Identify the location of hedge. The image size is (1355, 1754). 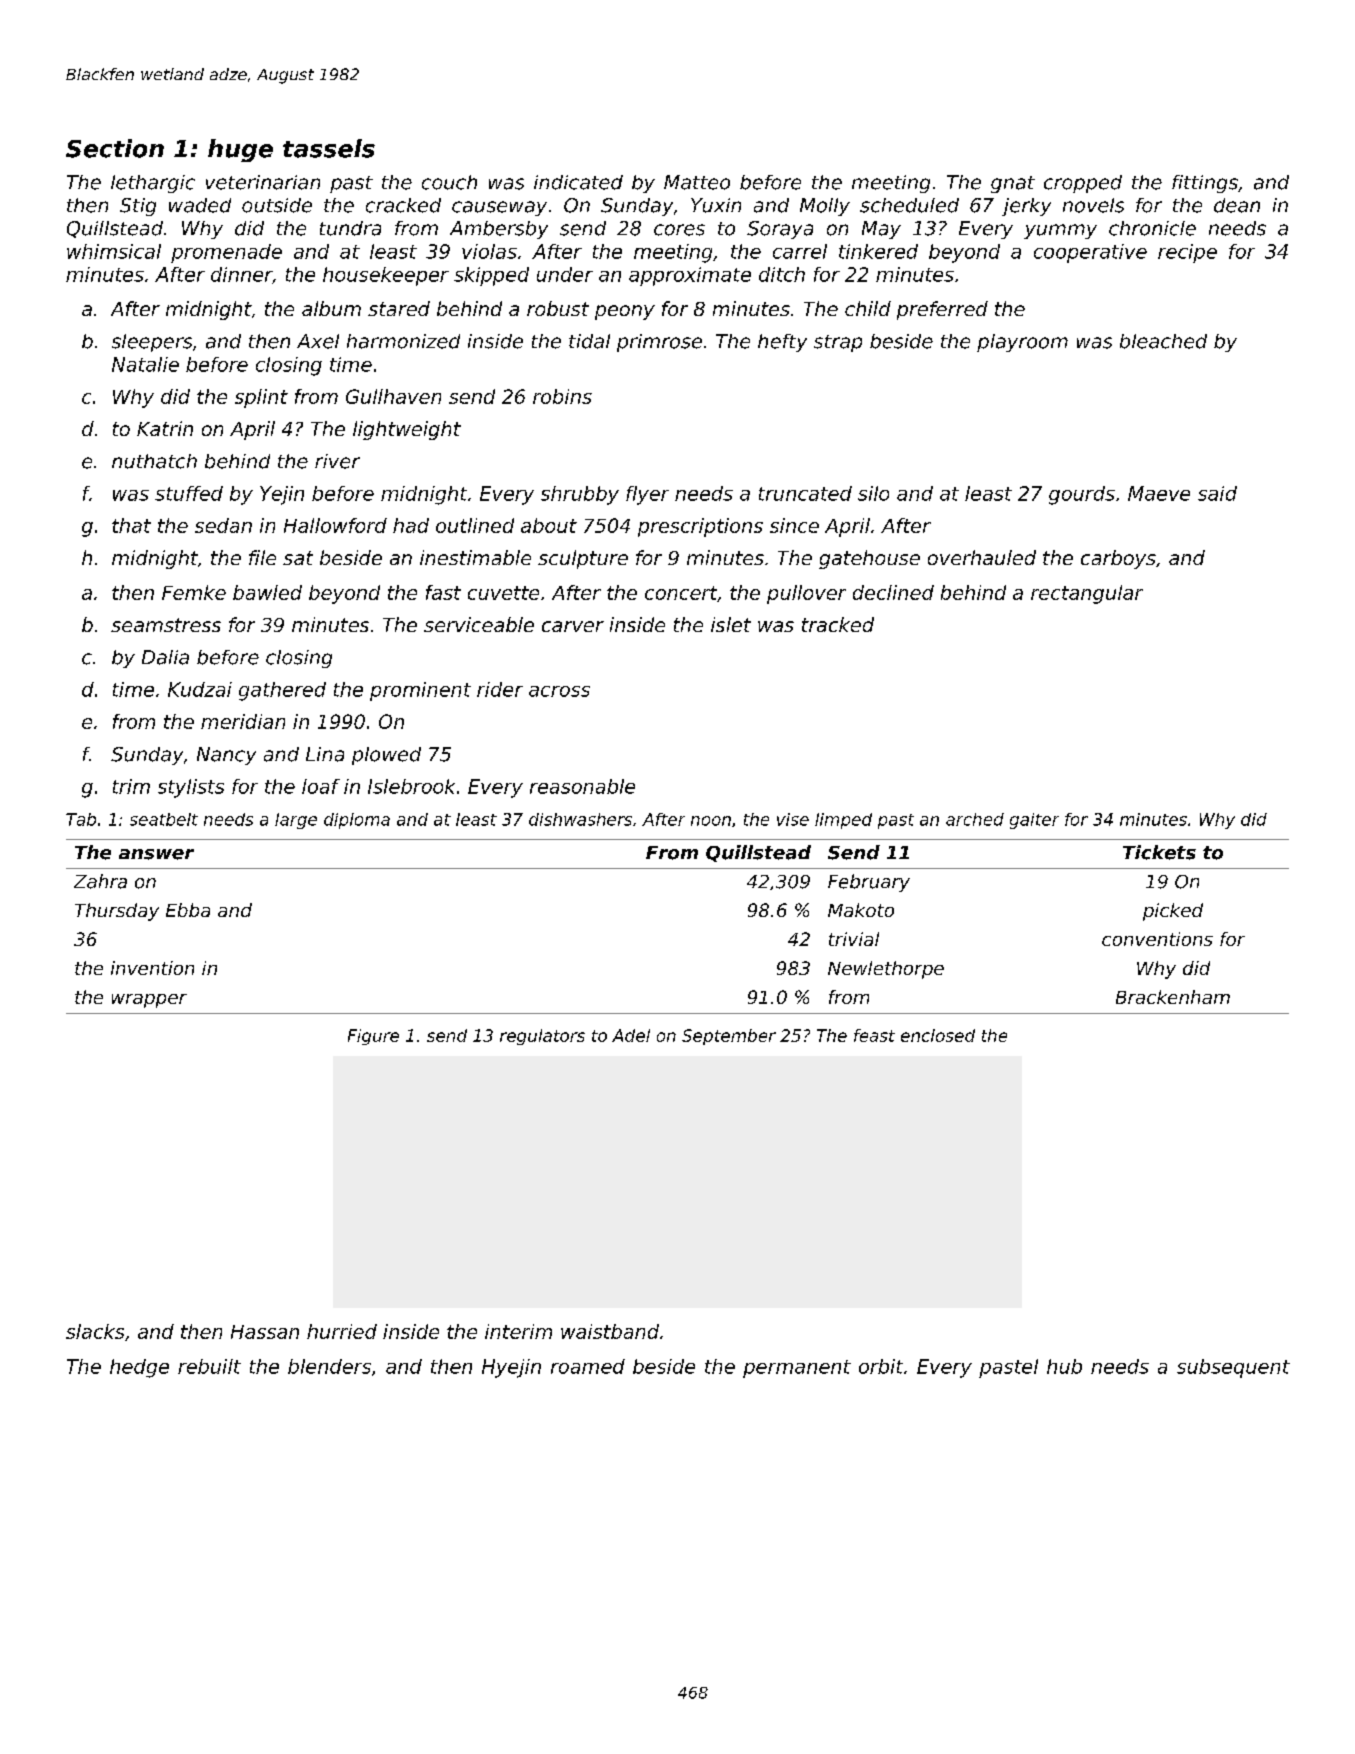
(139, 1368).
